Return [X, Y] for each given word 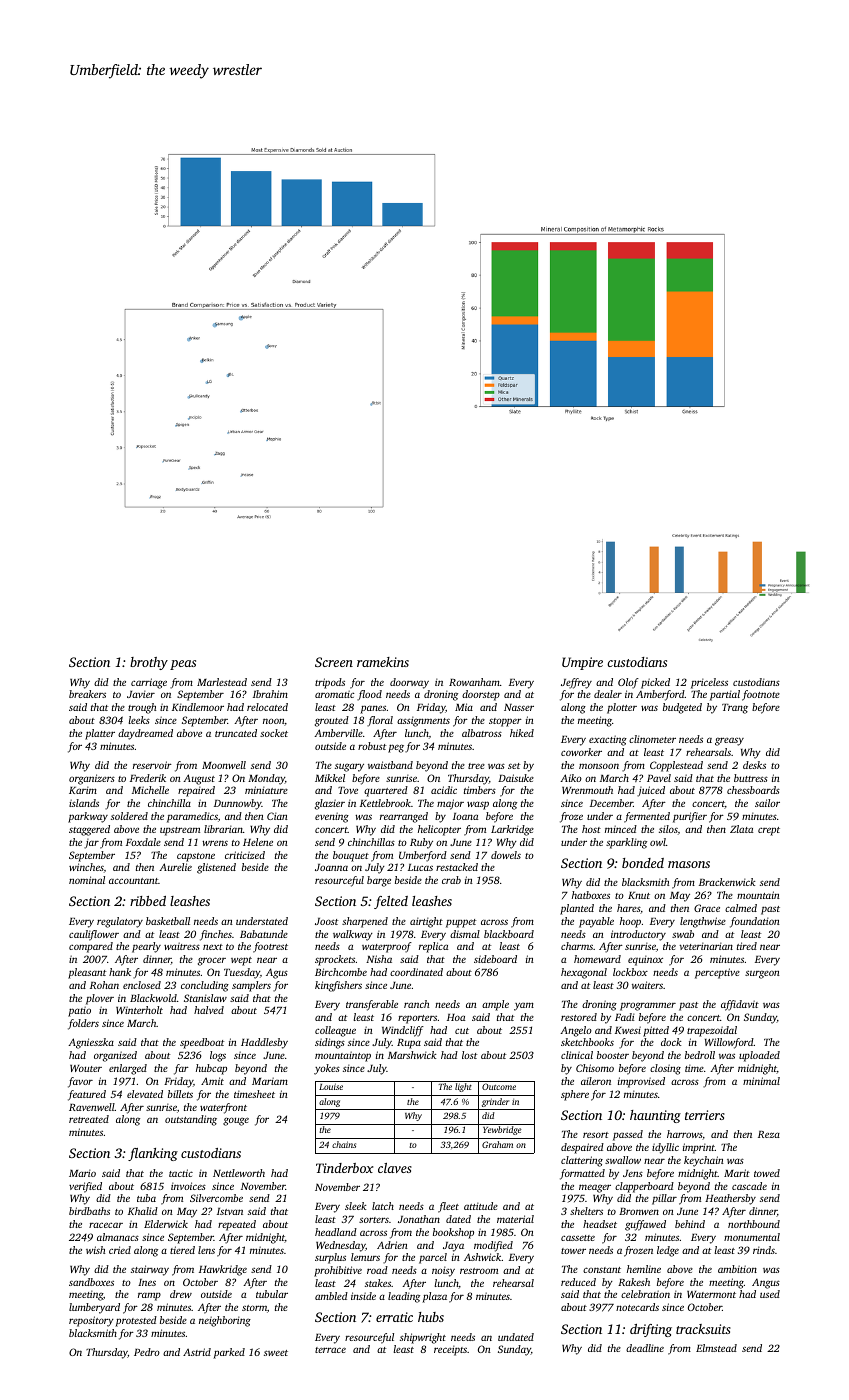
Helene [258, 842]
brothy [149, 663]
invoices [188, 1186]
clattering [582, 1161]
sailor [767, 803]
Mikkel [330, 778]
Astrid [197, 1352]
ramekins [383, 662]
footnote [761, 695]
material [515, 1219]
